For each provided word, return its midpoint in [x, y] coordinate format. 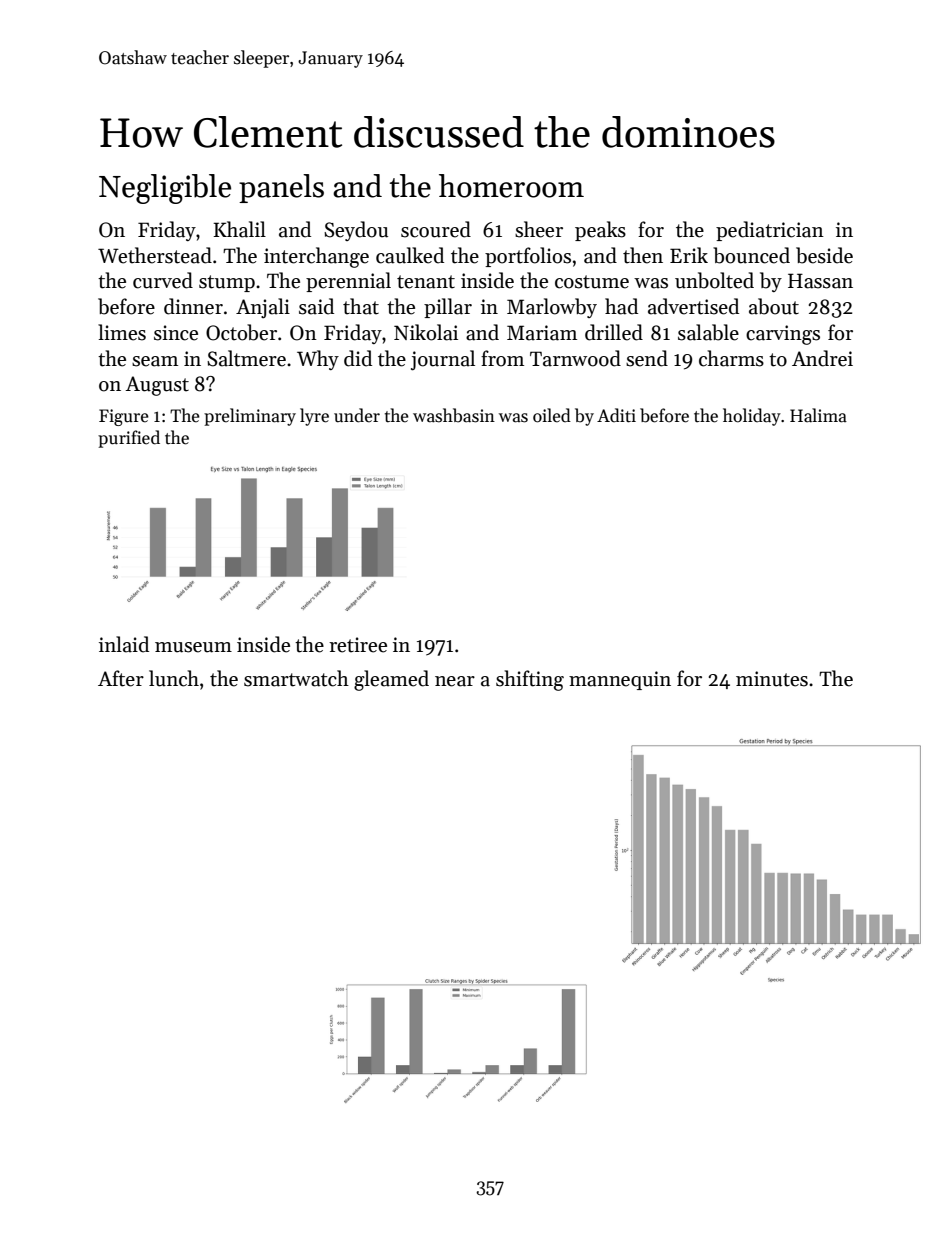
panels [281, 188]
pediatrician [770, 231]
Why [318, 360]
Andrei [822, 358]
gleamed [391, 680]
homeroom [511, 186]
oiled [552, 415]
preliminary [250, 417]
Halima [818, 415]
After [121, 678]
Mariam [542, 333]
